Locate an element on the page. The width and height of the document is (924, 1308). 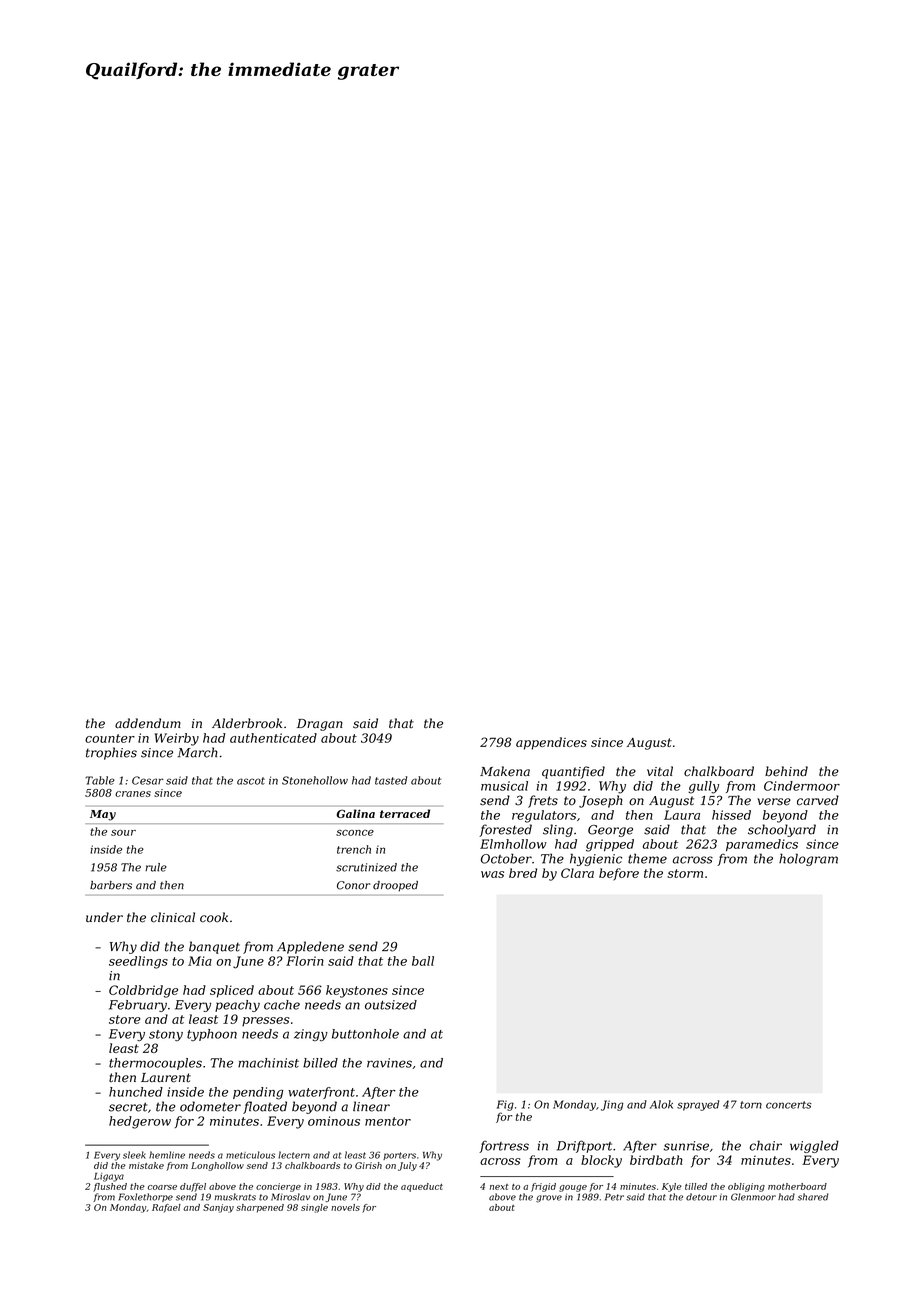
single is located at coordinates (314, 1208).
